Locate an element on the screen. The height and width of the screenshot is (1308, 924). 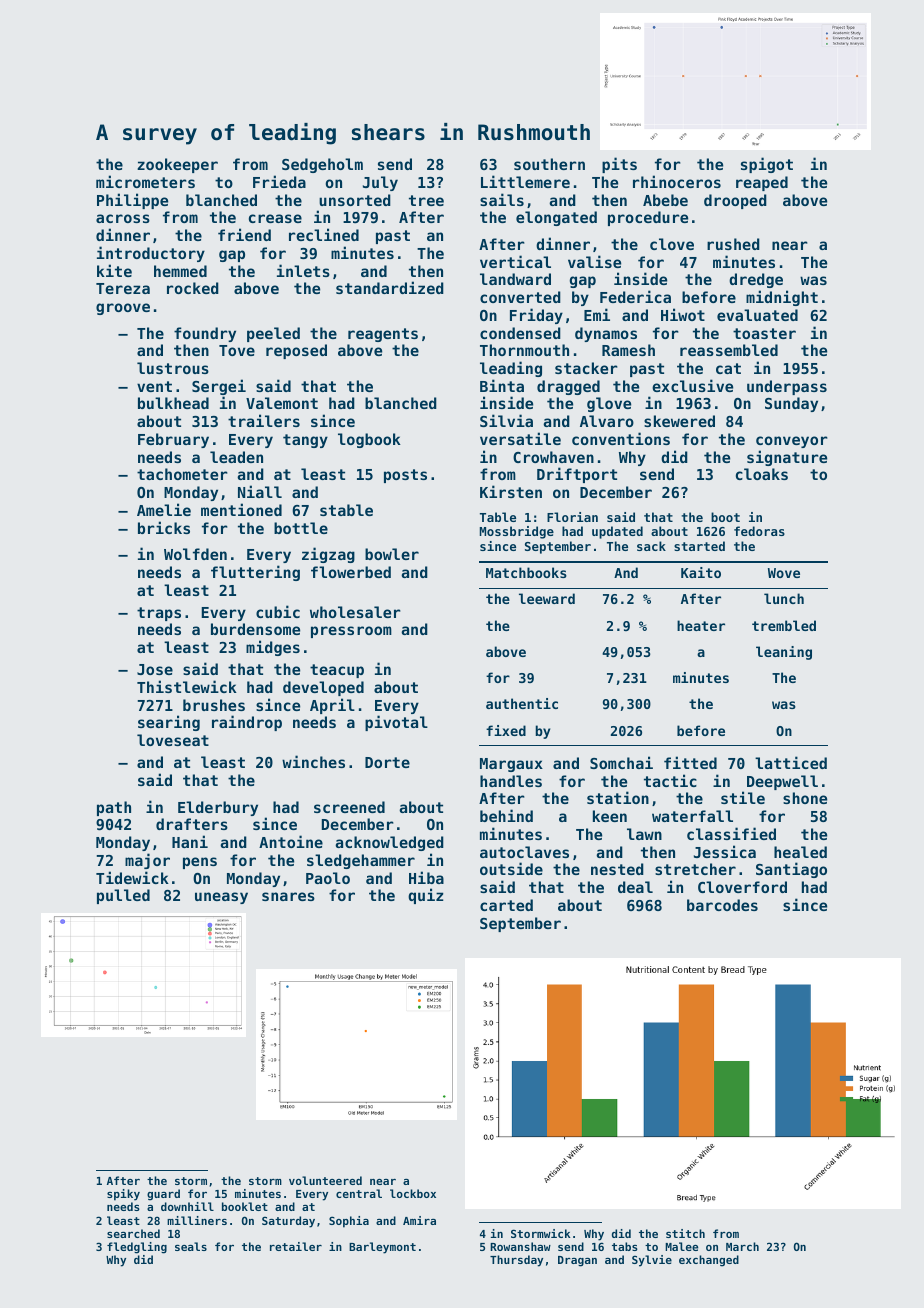
deal is located at coordinates (635, 887).
